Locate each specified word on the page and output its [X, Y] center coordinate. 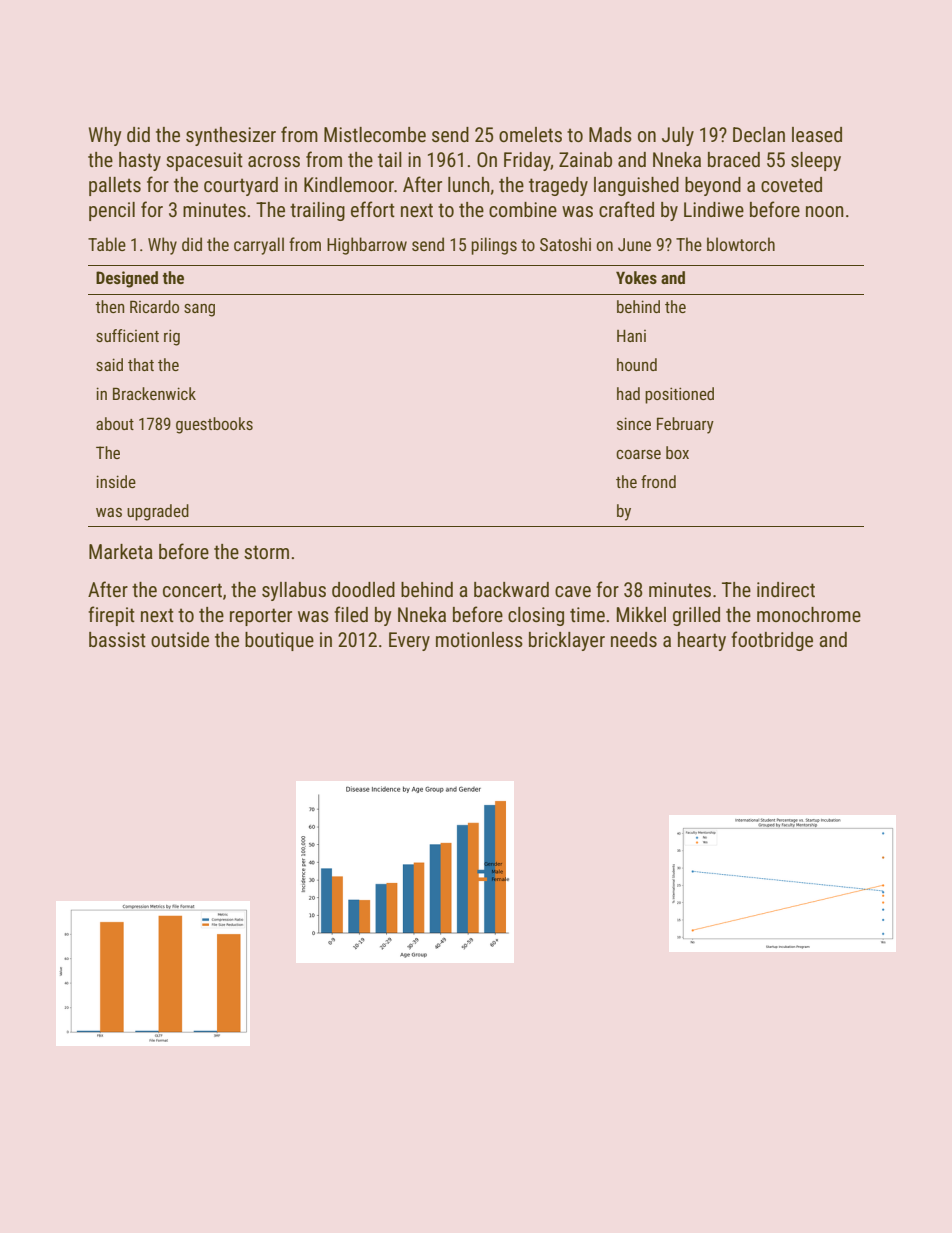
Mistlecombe [375, 134]
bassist [117, 639]
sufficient [127, 335]
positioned [679, 395]
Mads [610, 134]
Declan [759, 134]
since [634, 423]
